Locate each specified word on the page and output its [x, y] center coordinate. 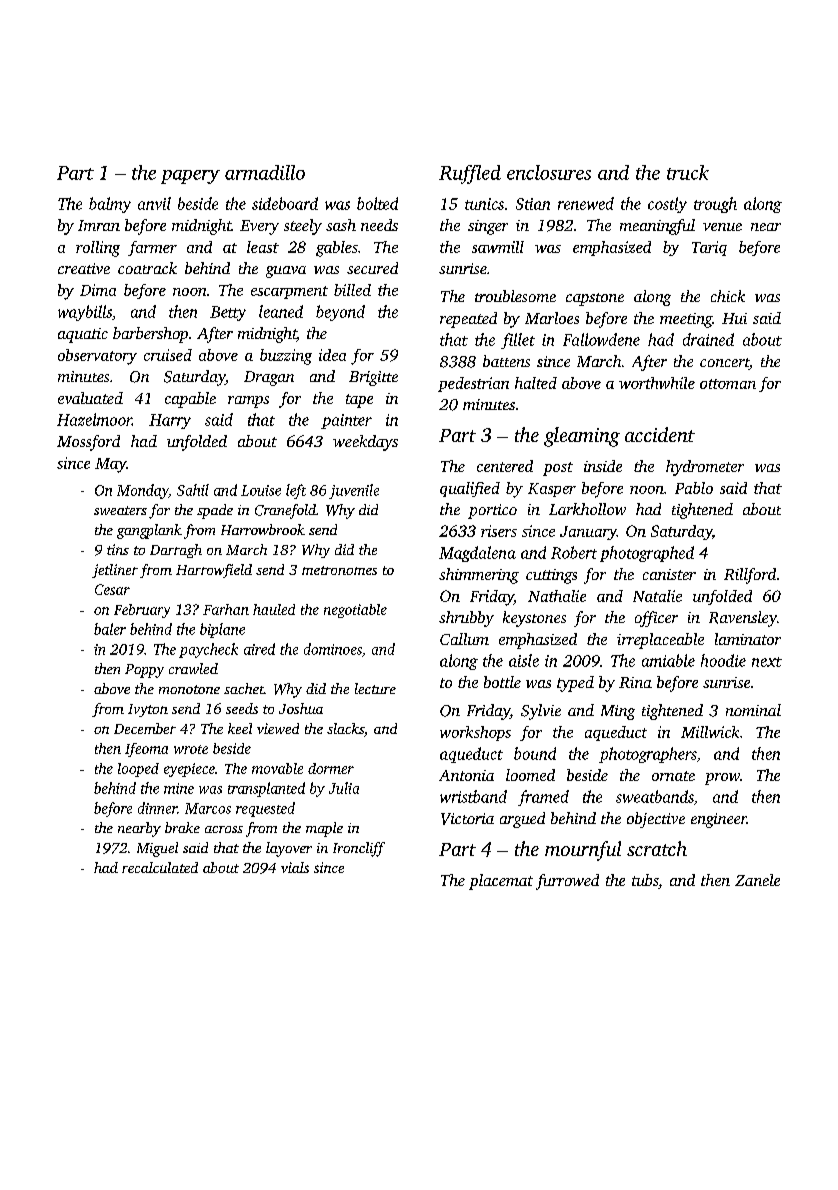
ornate [673, 776]
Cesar [112, 589]
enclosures [549, 172]
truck [688, 172]
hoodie [723, 660]
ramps [248, 402]
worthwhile [657, 383]
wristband [473, 796]
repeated [468, 320]
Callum [464, 639]
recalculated [160, 867]
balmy [110, 205]
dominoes [333, 649]
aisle [524, 660]
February [142, 611]
